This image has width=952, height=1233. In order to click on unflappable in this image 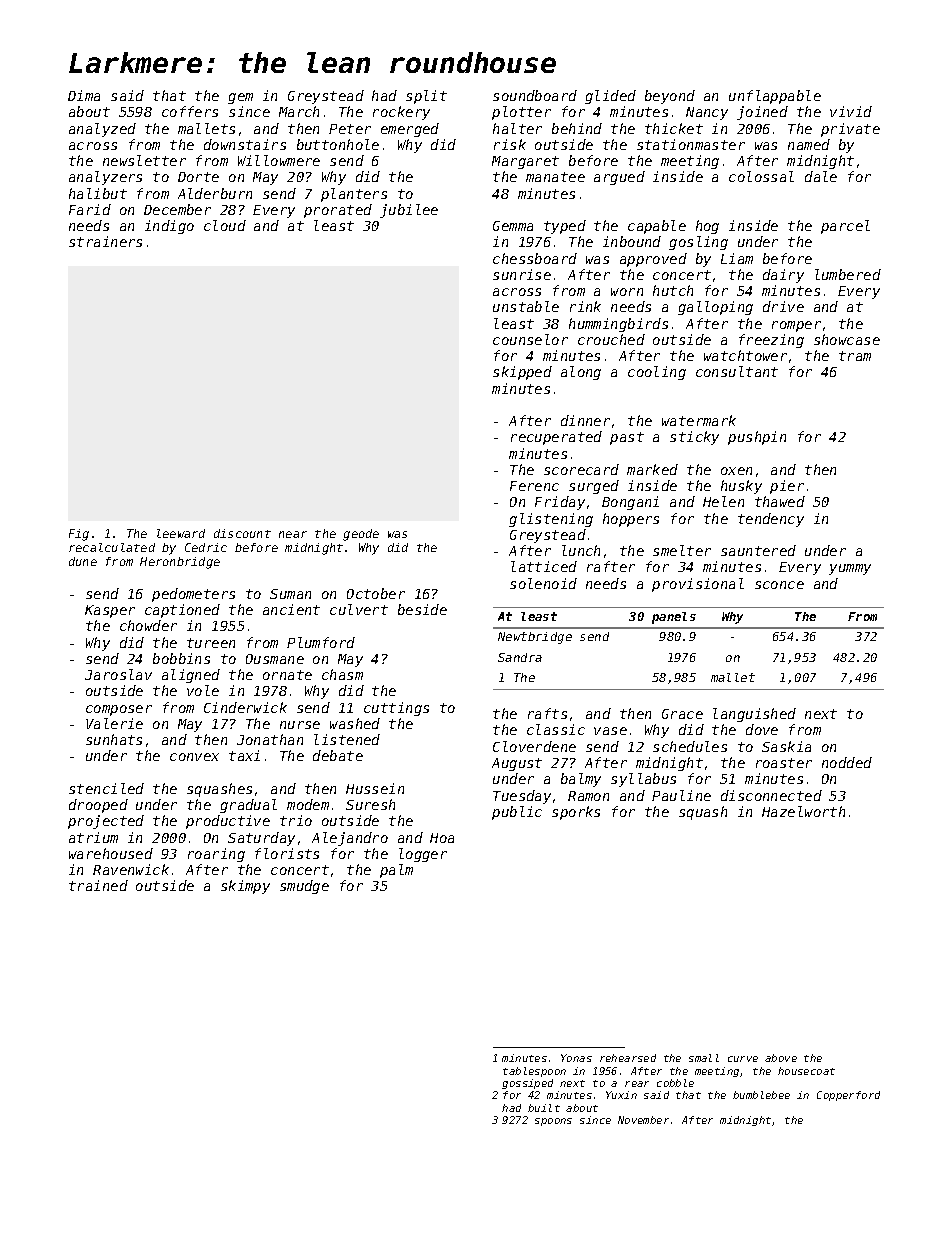, I will do `click(775, 97)`.
